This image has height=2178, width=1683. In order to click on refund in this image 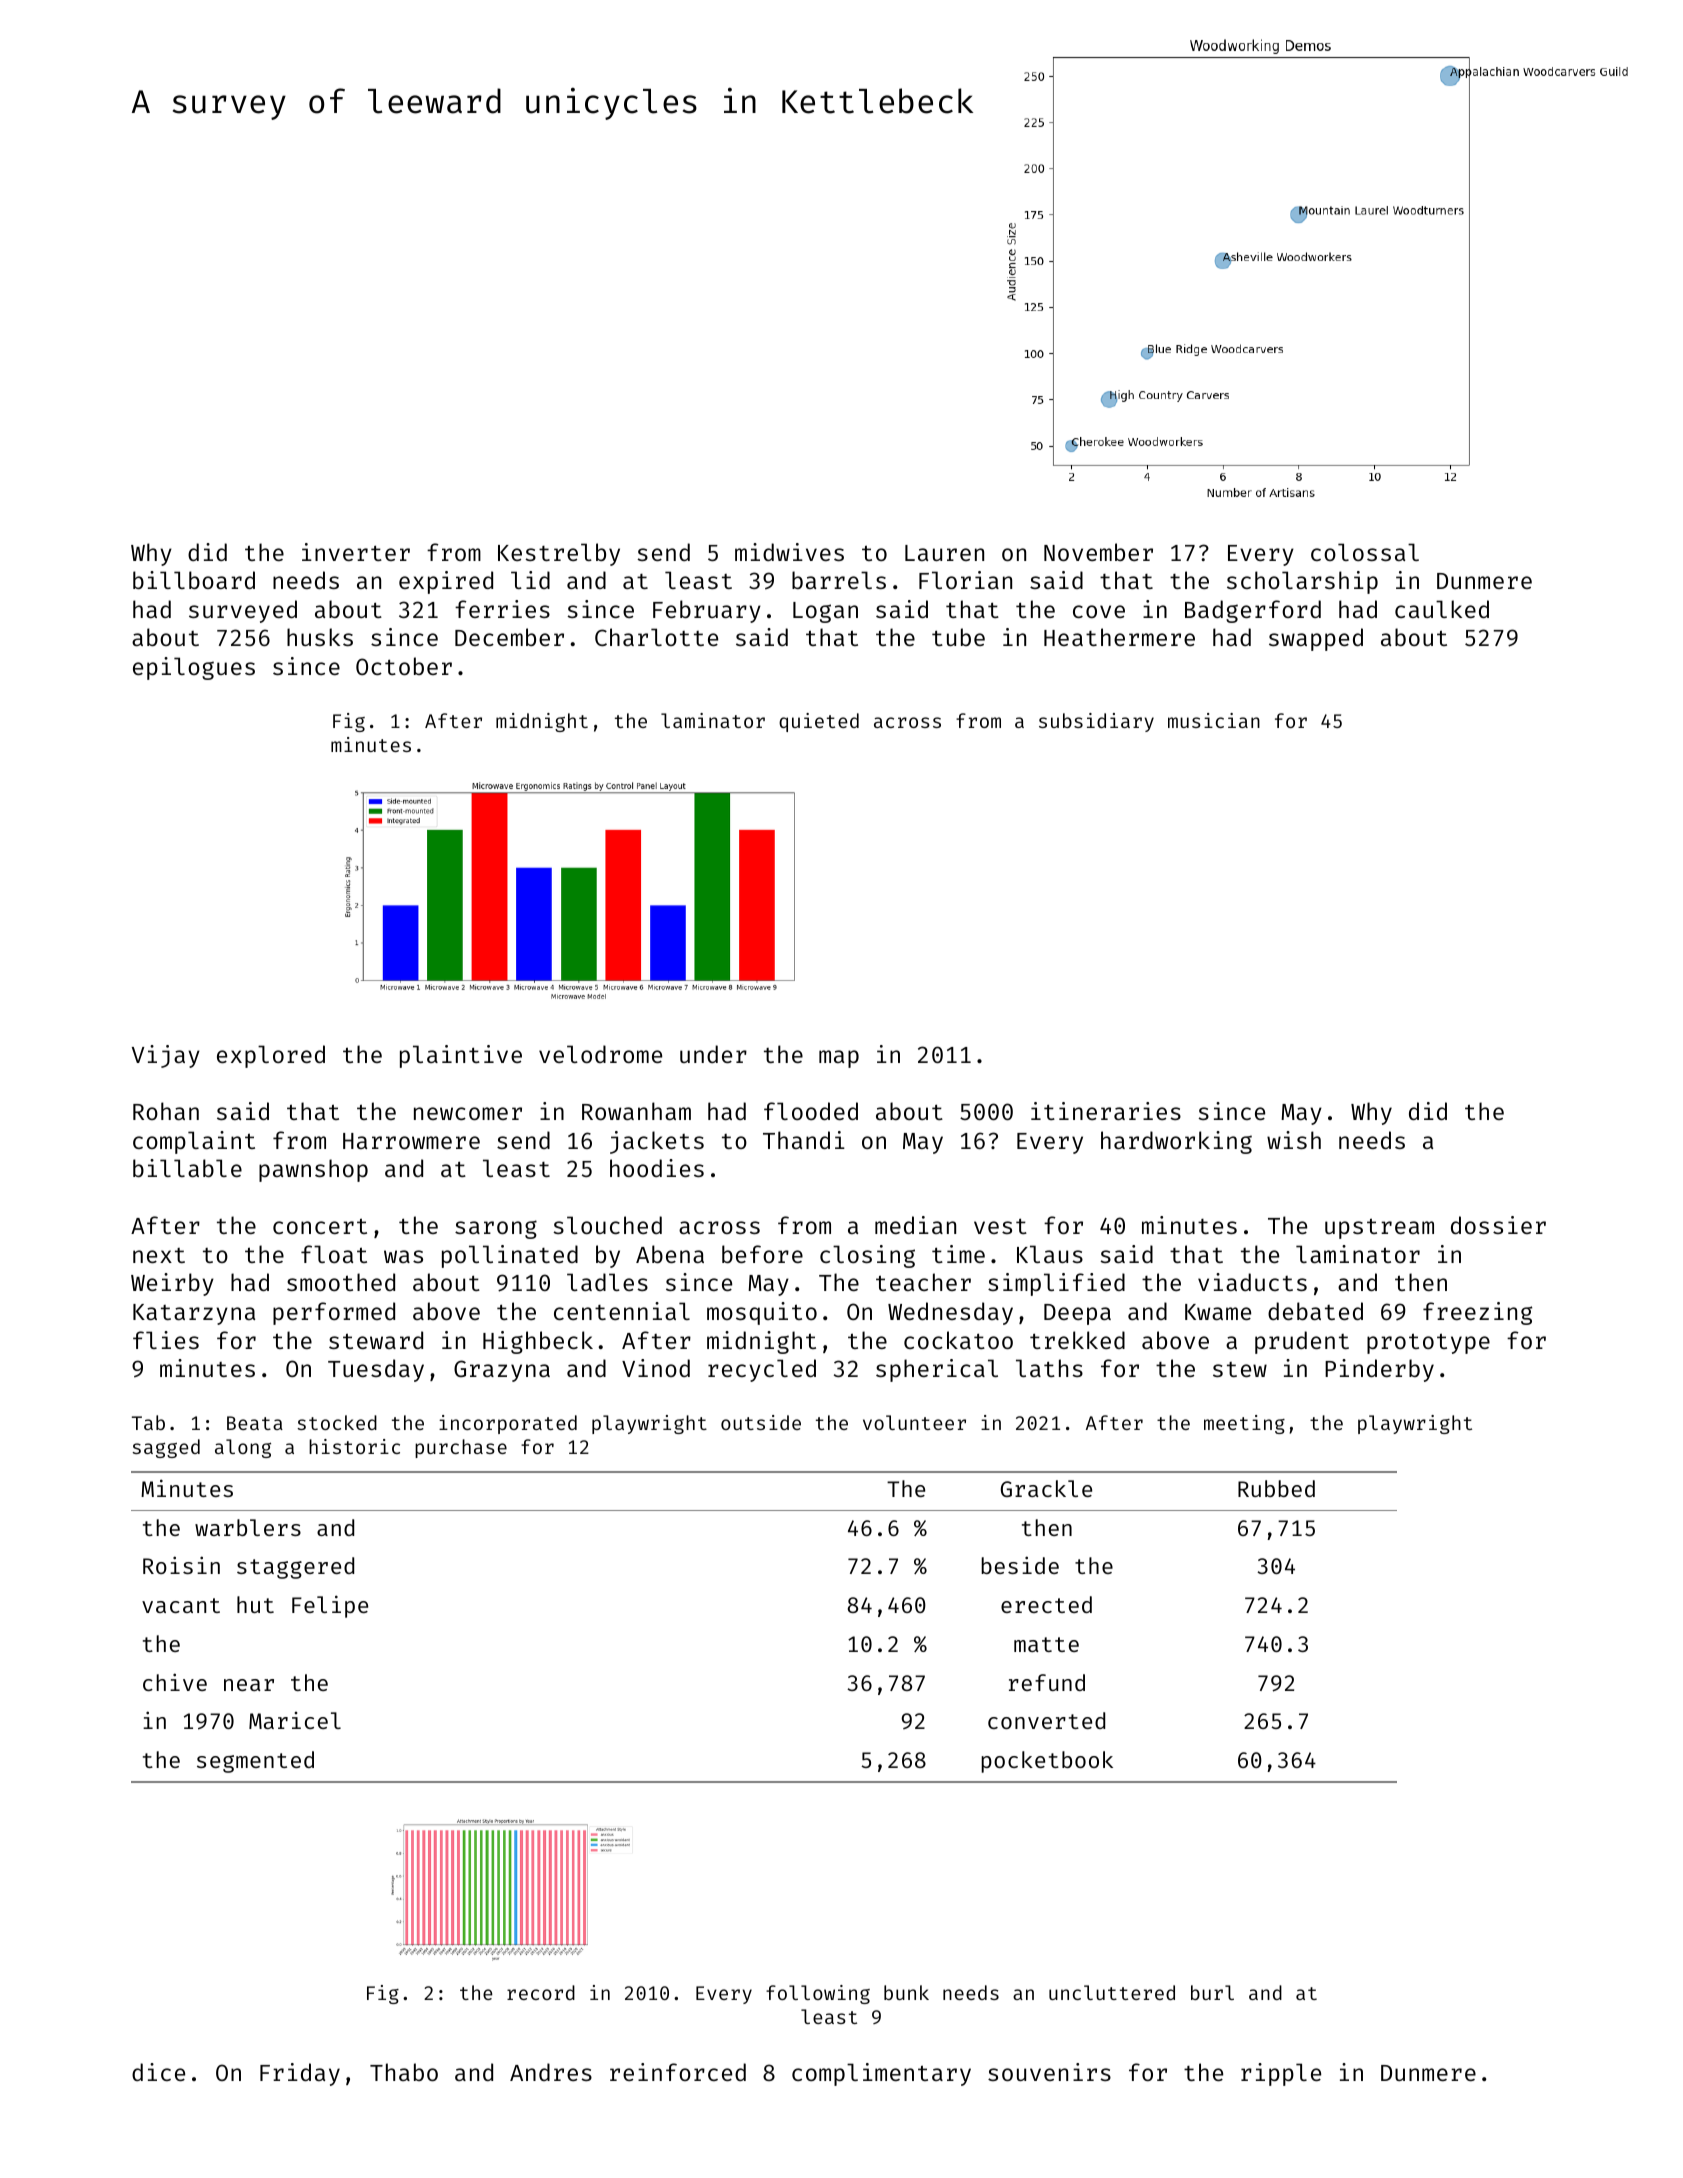, I will do `click(1047, 1682)`.
